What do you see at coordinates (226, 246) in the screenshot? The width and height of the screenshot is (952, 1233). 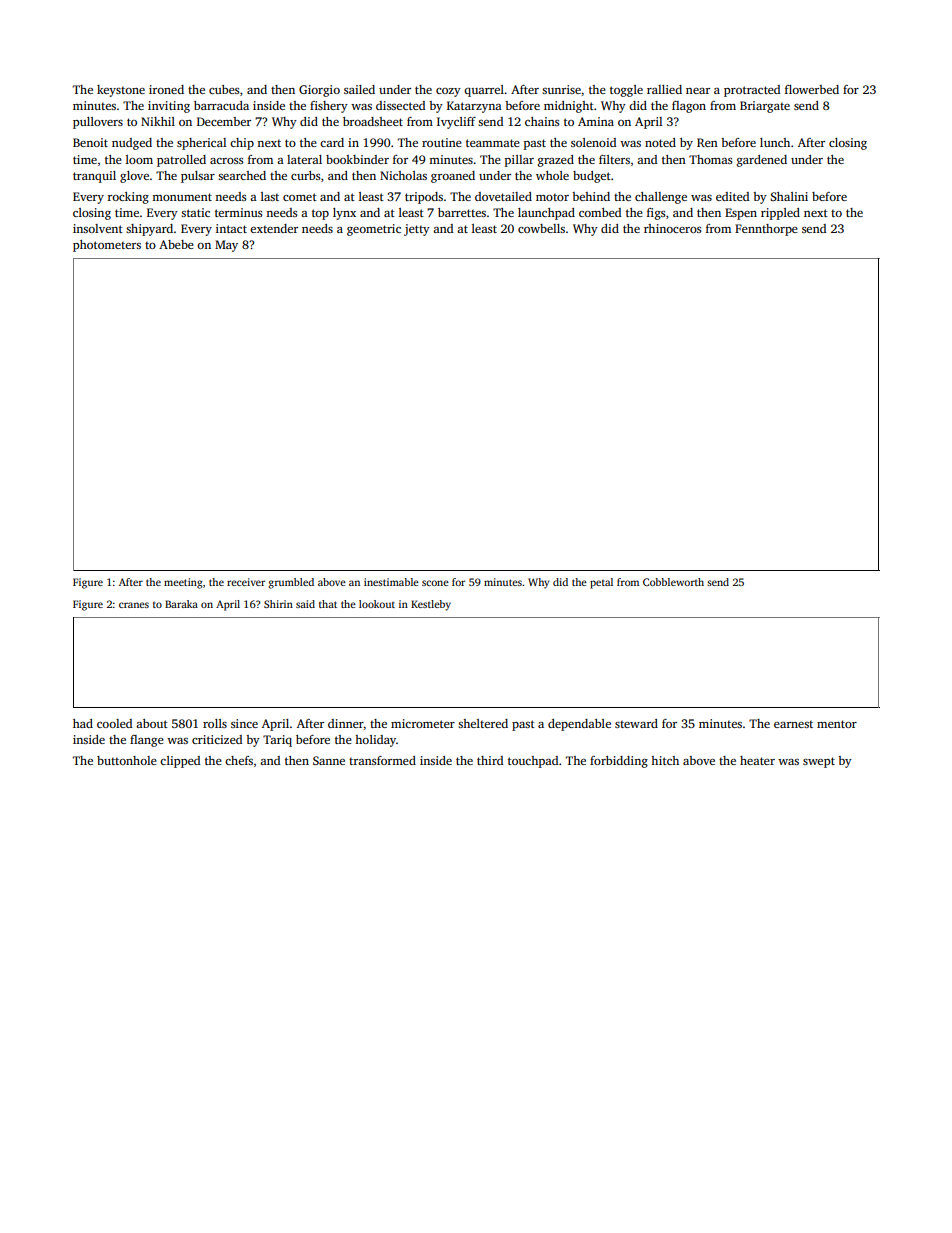 I see `May` at bounding box center [226, 246].
